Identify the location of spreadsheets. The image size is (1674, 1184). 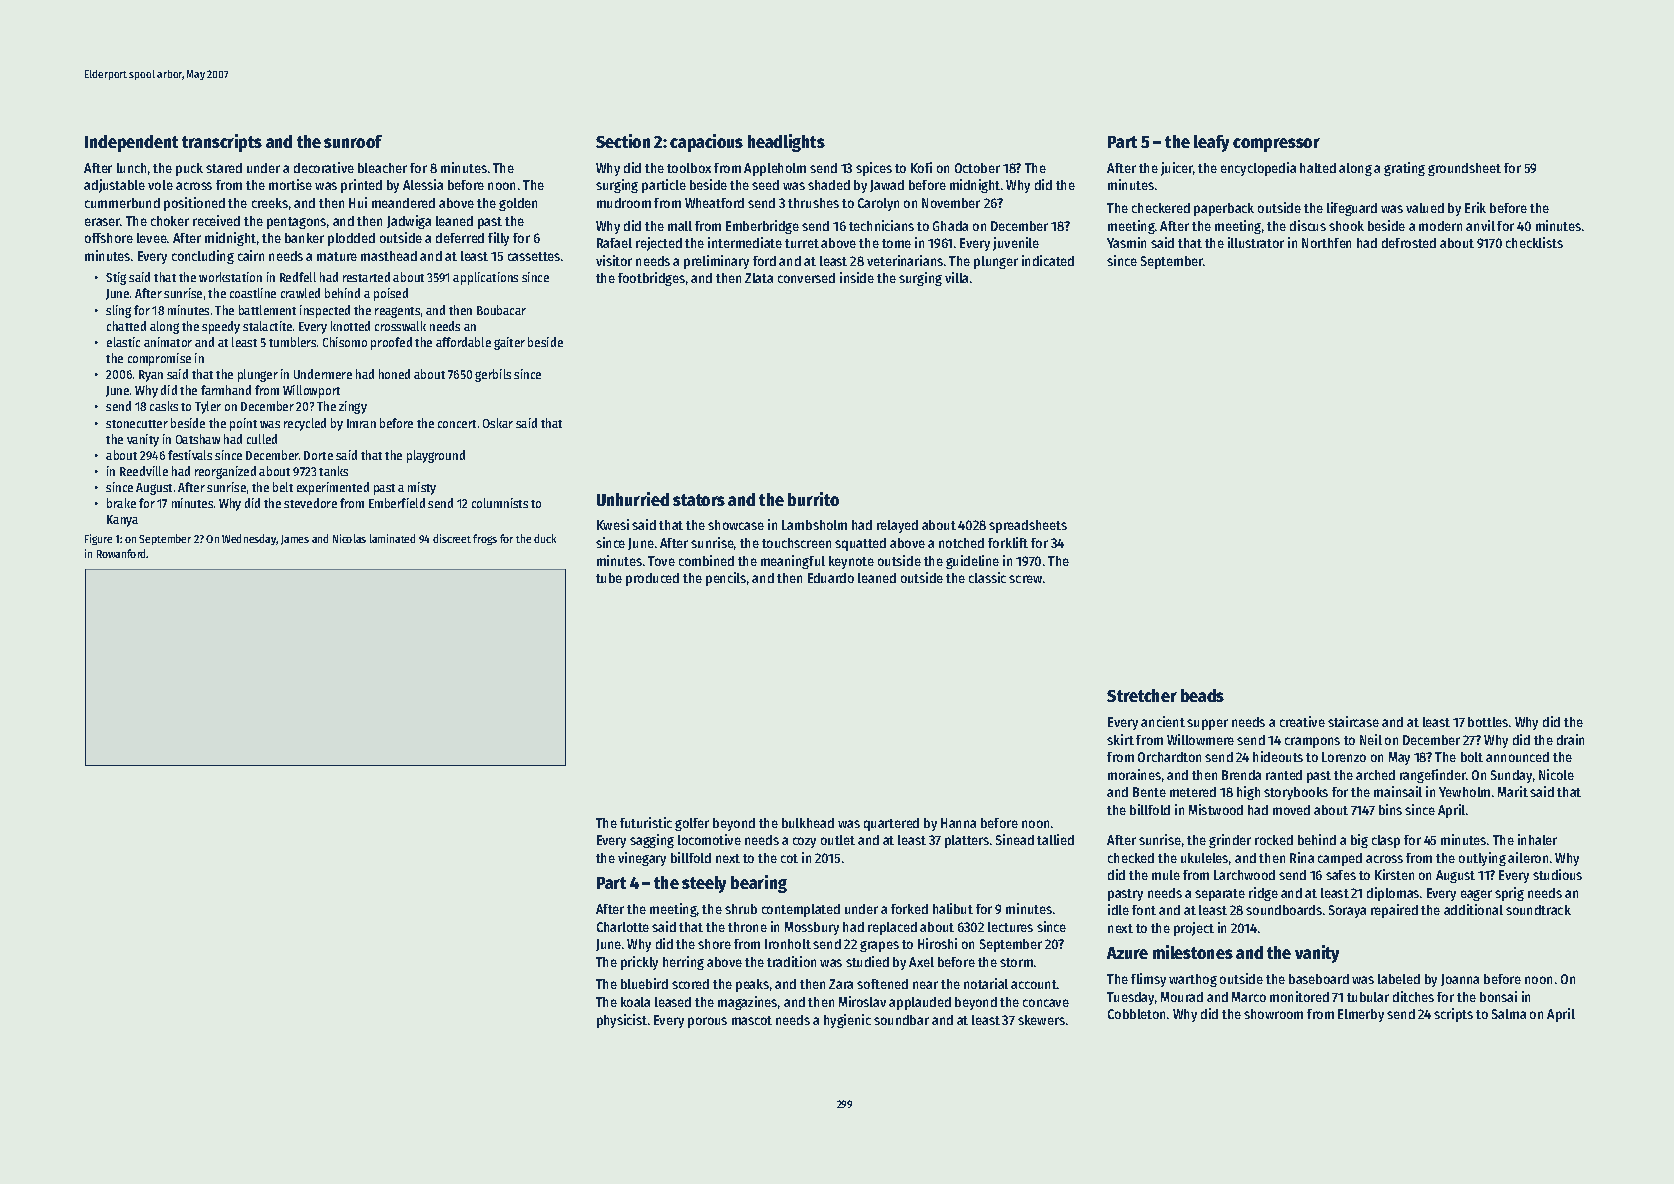
(1028, 526).
